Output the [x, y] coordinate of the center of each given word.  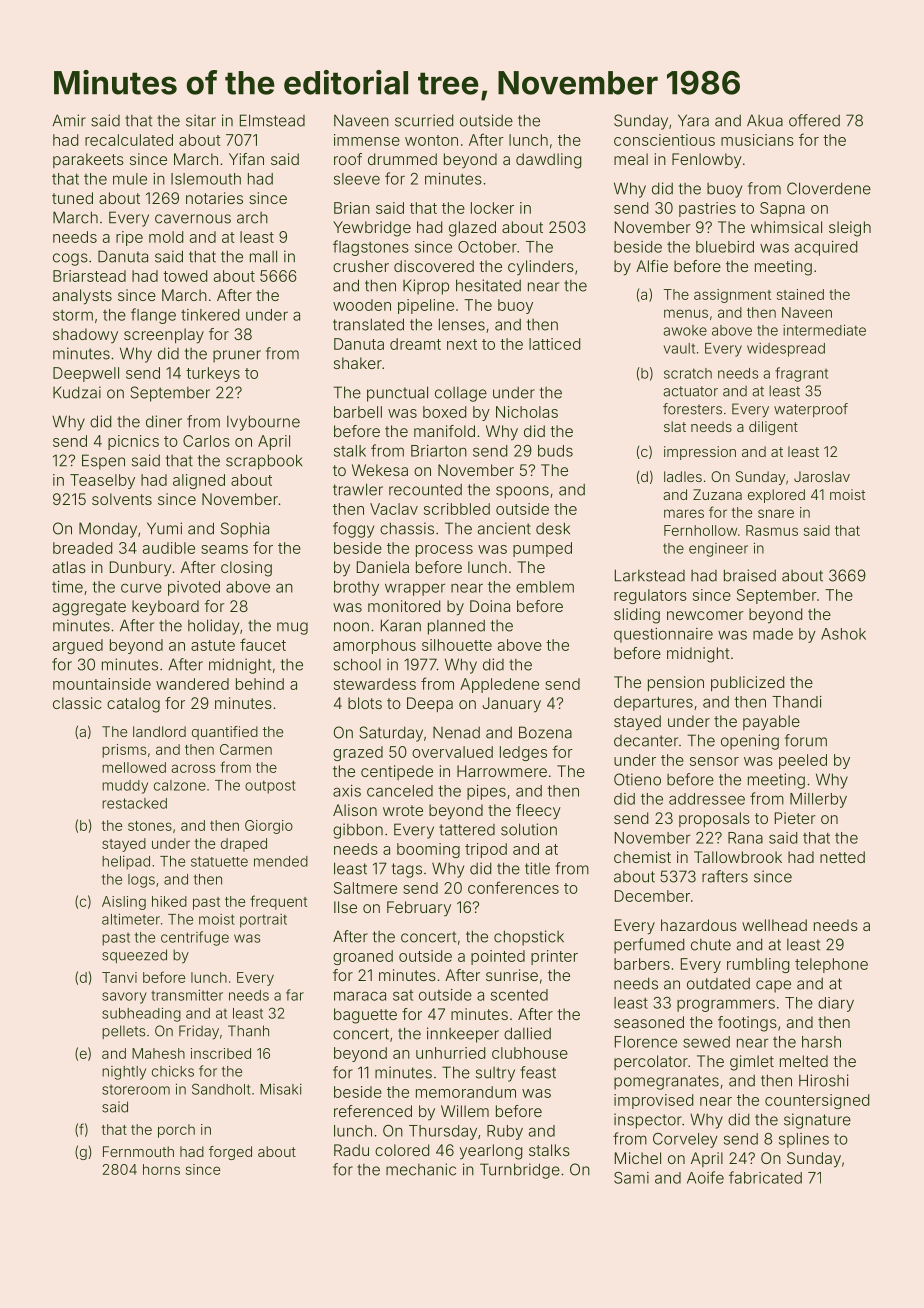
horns [161, 1169]
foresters [692, 409]
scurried [424, 120]
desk [553, 528]
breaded [82, 548]
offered [814, 120]
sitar [201, 120]
